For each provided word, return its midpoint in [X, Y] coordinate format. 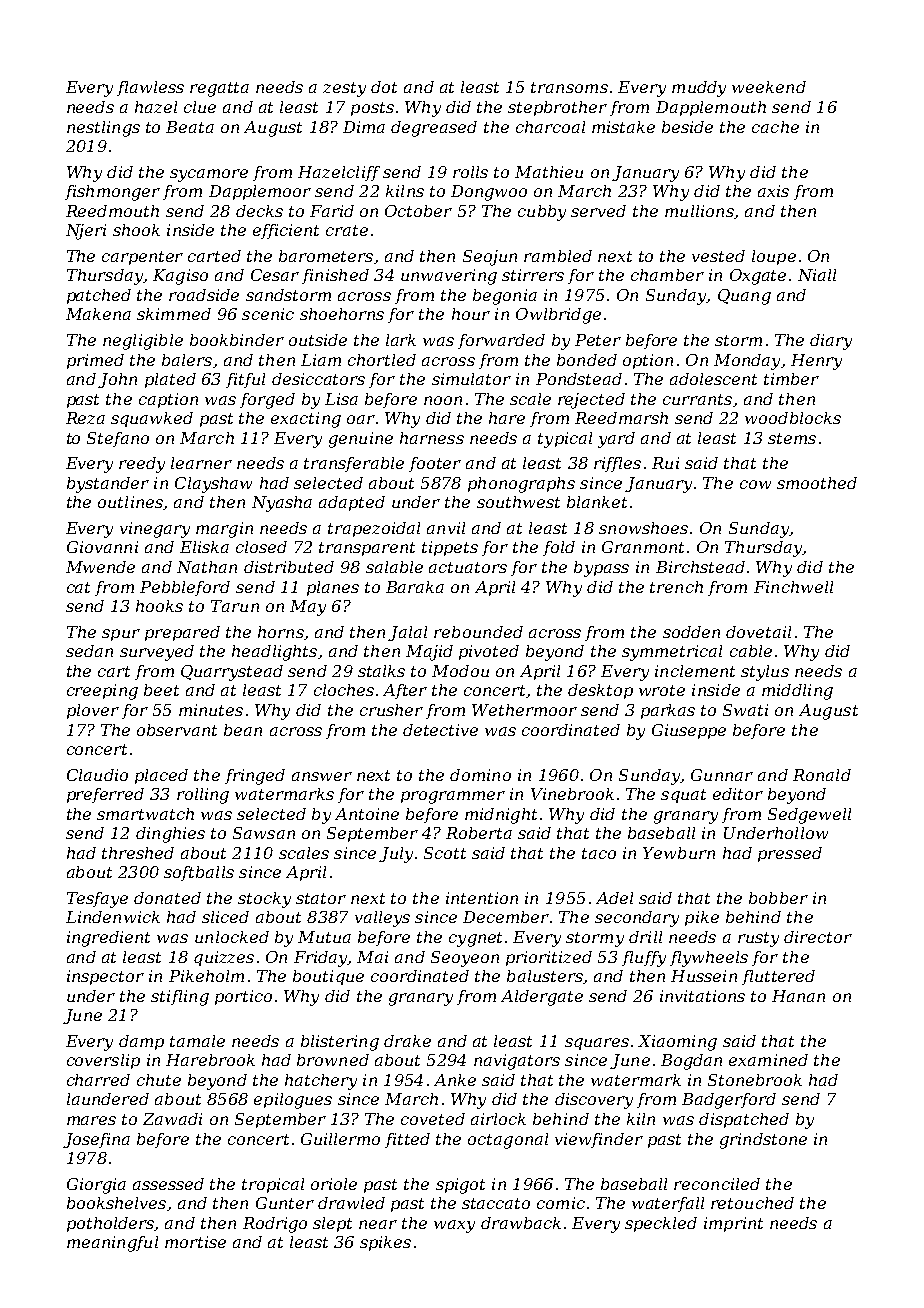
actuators [468, 567]
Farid [332, 211]
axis [773, 191]
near [378, 1224]
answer [322, 776]
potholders [110, 1224]
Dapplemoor [260, 192]
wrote [662, 690]
